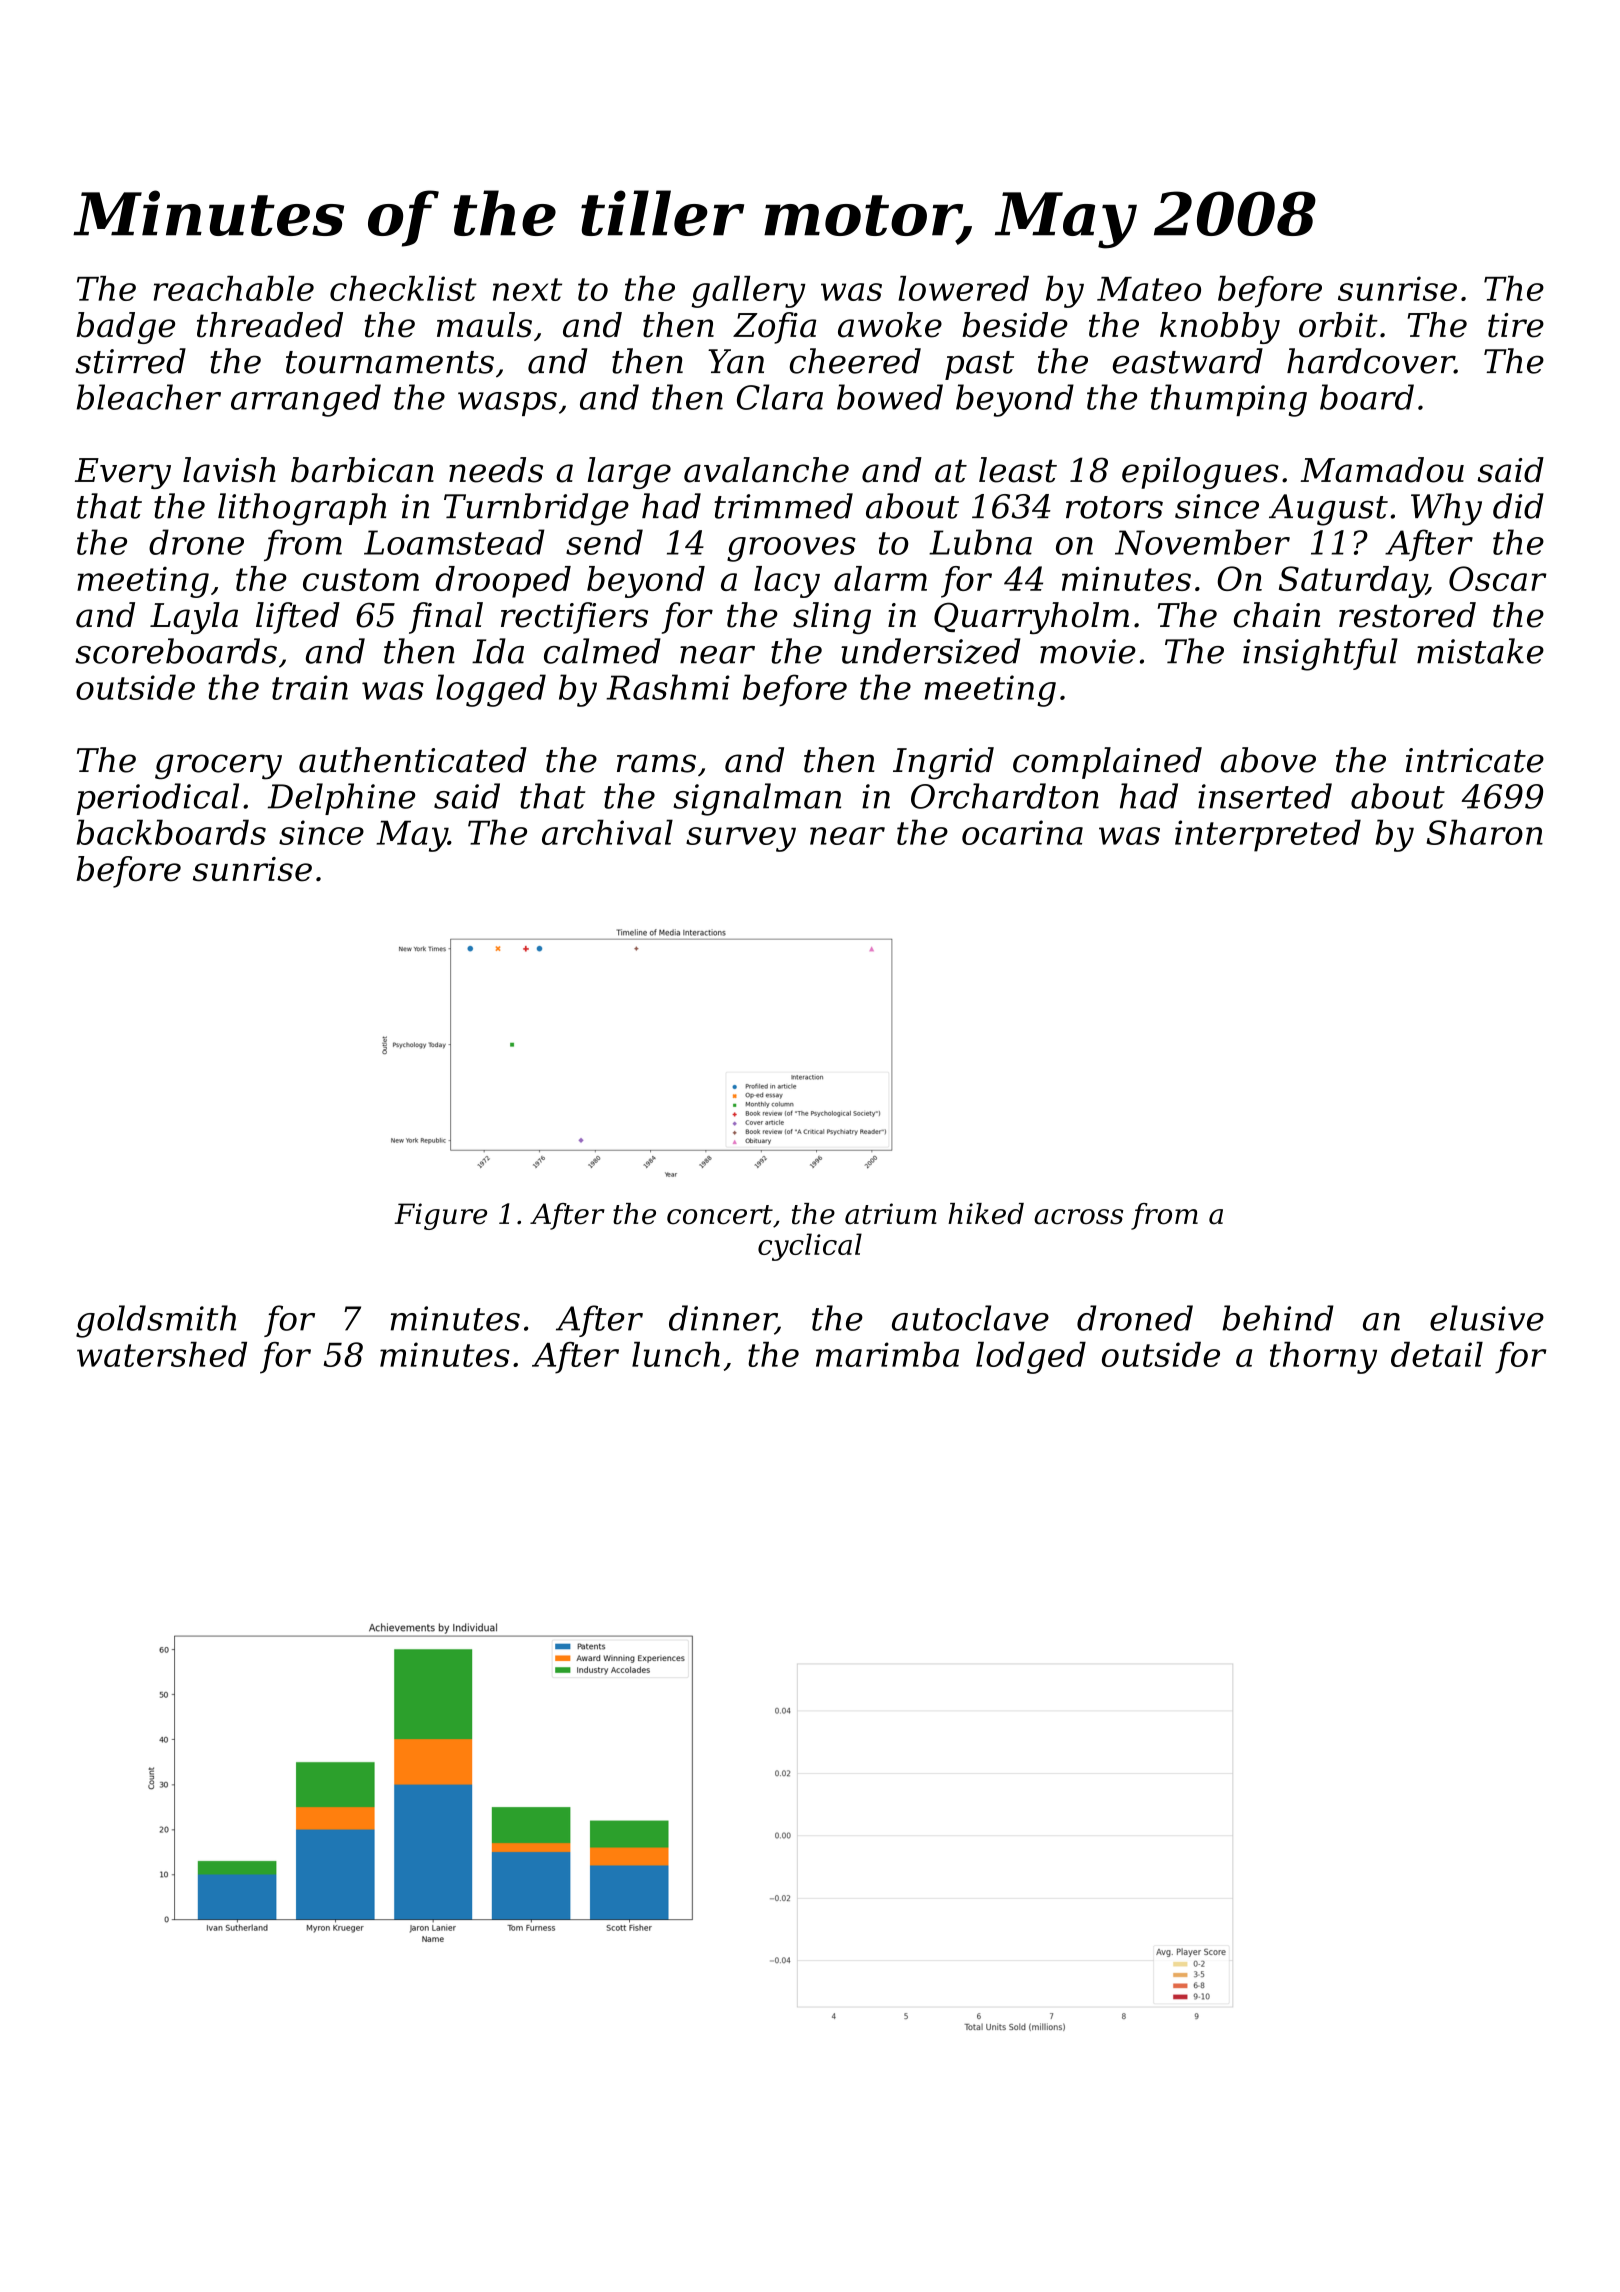  I want to click on hiked, so click(986, 1214).
